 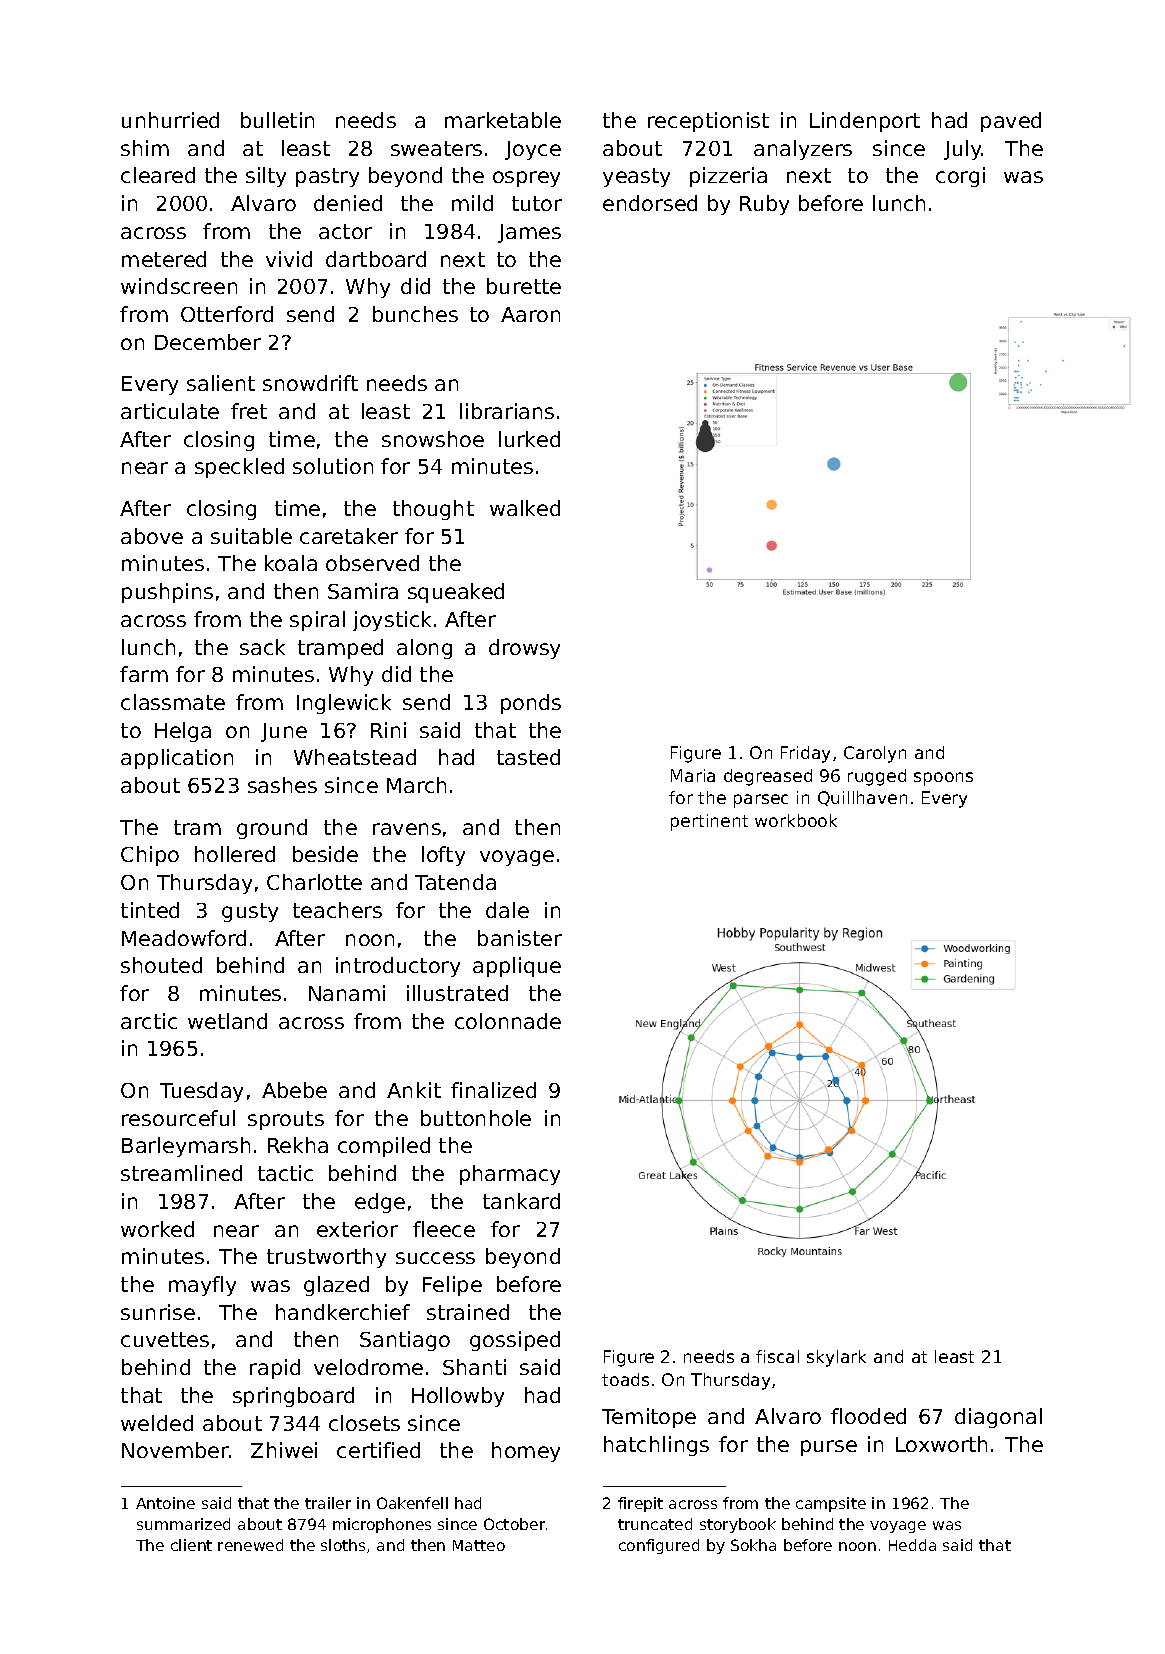 I want to click on fiscal, so click(x=777, y=1356).
